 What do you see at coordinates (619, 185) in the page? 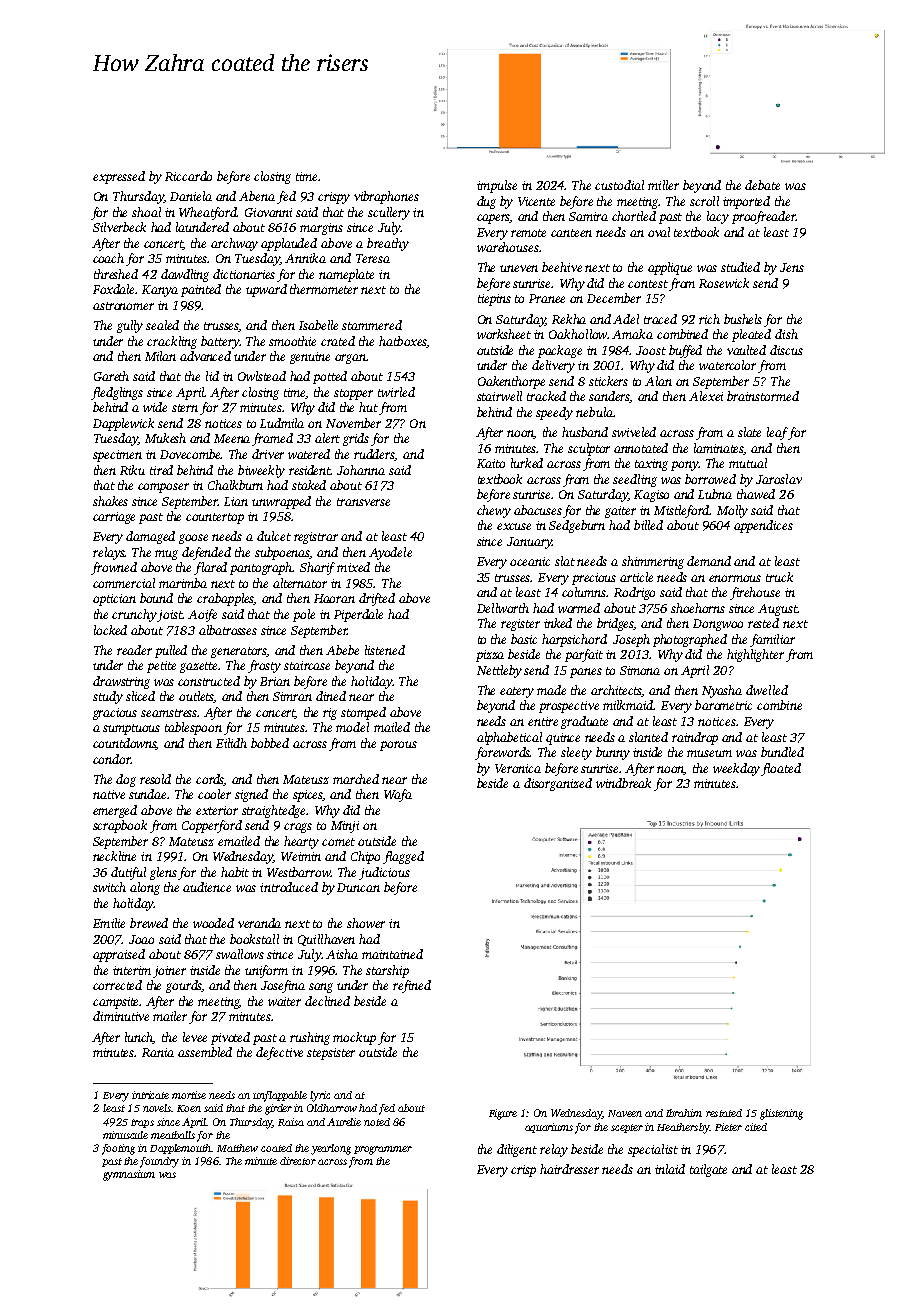
I see `custodial` at bounding box center [619, 185].
